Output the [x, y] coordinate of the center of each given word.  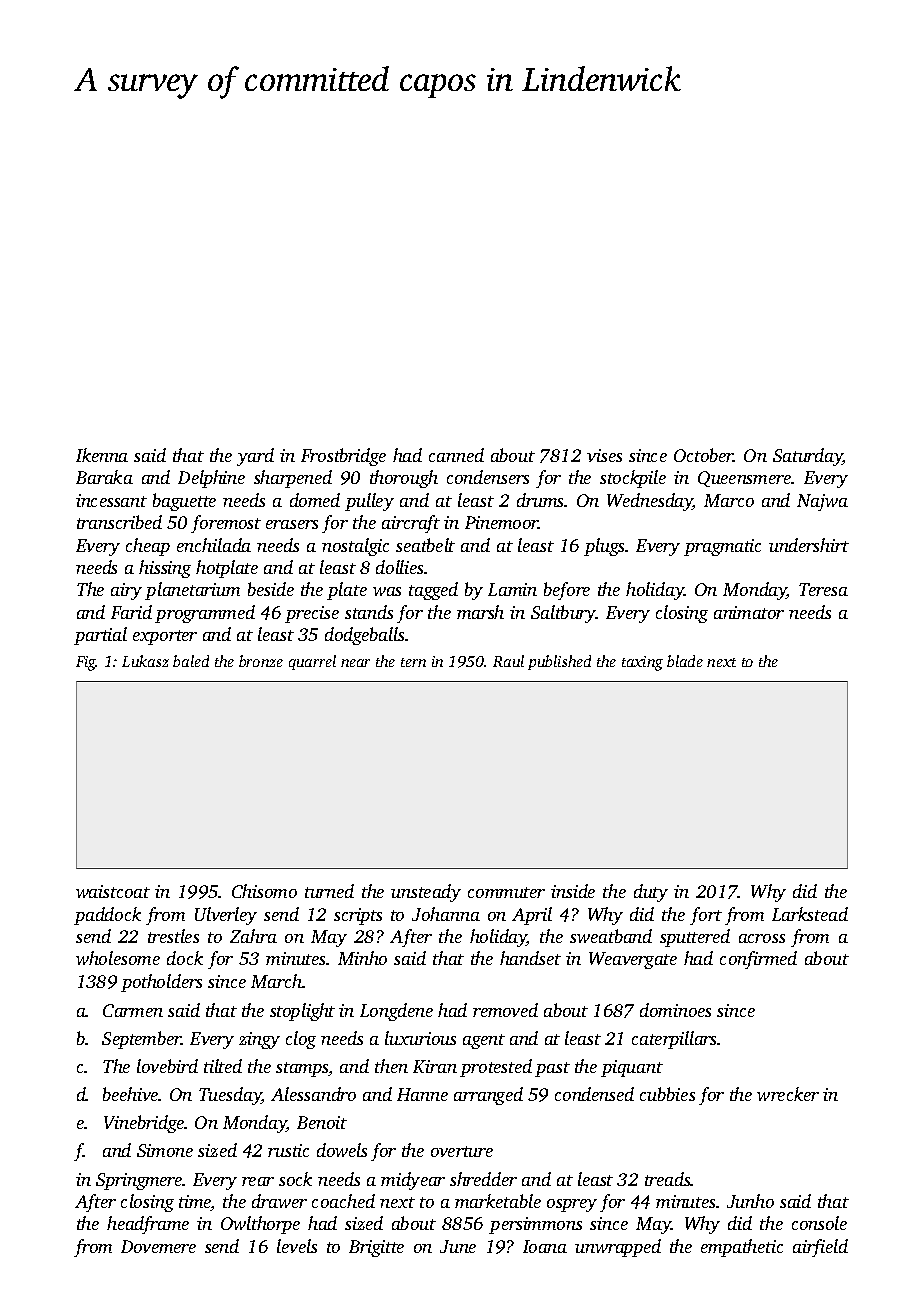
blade [685, 661]
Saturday [808, 457]
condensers [488, 477]
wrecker [788, 1094]
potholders [161, 983]
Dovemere [158, 1246]
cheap [148, 547]
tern [413, 662]
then [391, 1066]
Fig [86, 663]
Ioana [545, 1246]
